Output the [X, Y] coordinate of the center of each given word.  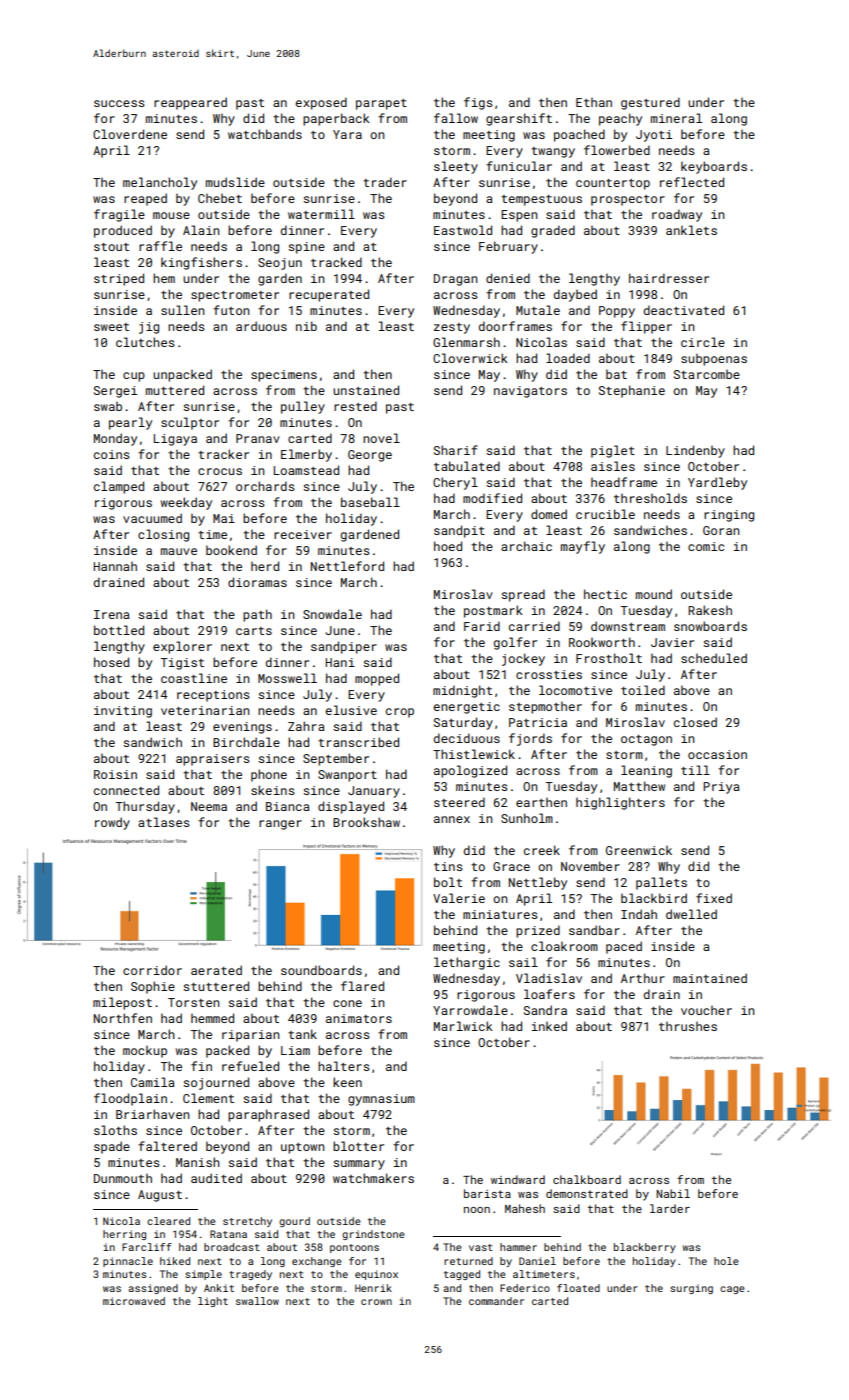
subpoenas [714, 359]
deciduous [467, 738]
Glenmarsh [466, 342]
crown [376, 1302]
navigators [530, 392]
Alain [201, 230]
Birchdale [246, 742]
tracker [223, 454]
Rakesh [710, 610]
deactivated [684, 310]
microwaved [134, 1301]
